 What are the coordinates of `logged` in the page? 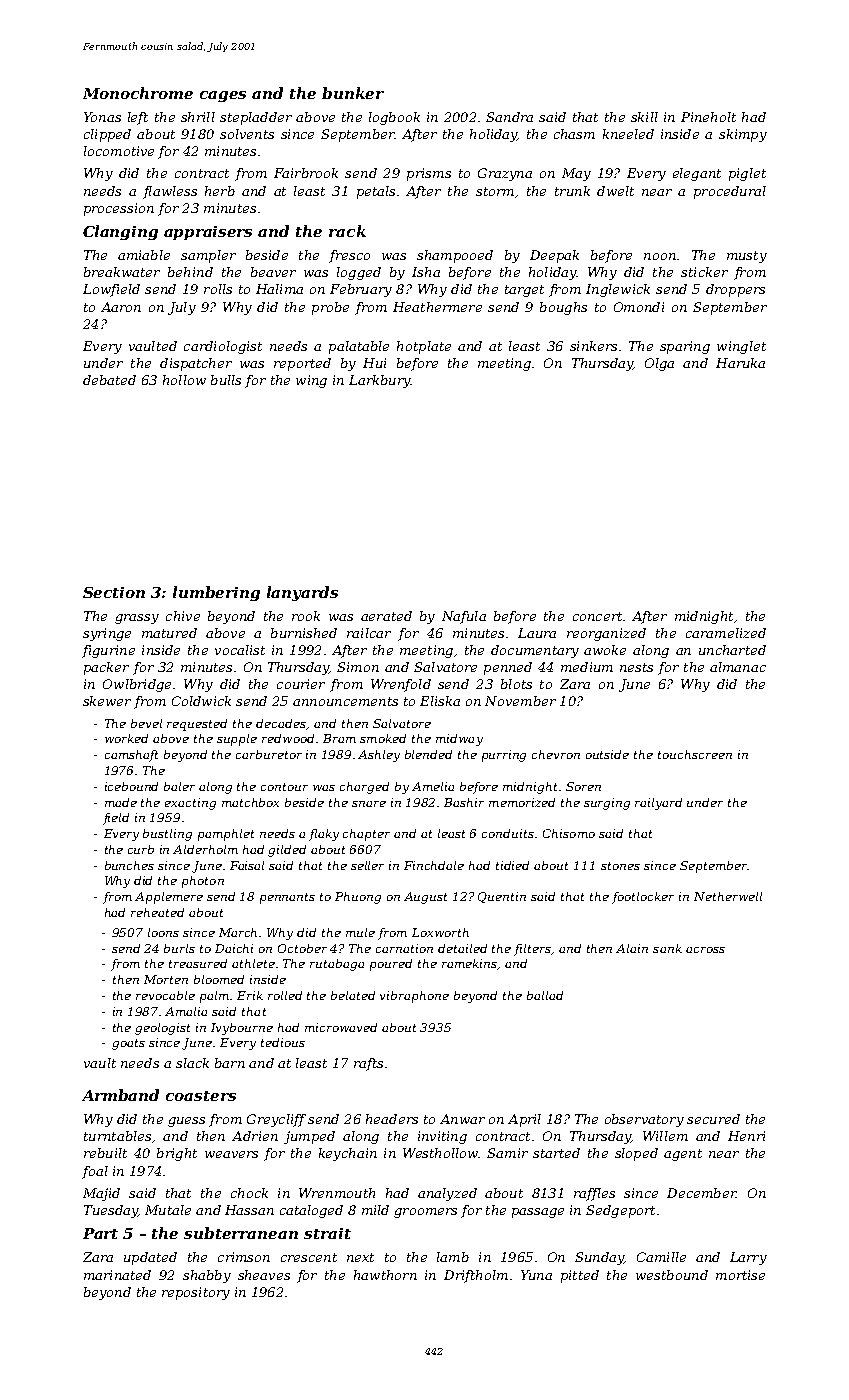 It's located at (359, 273).
